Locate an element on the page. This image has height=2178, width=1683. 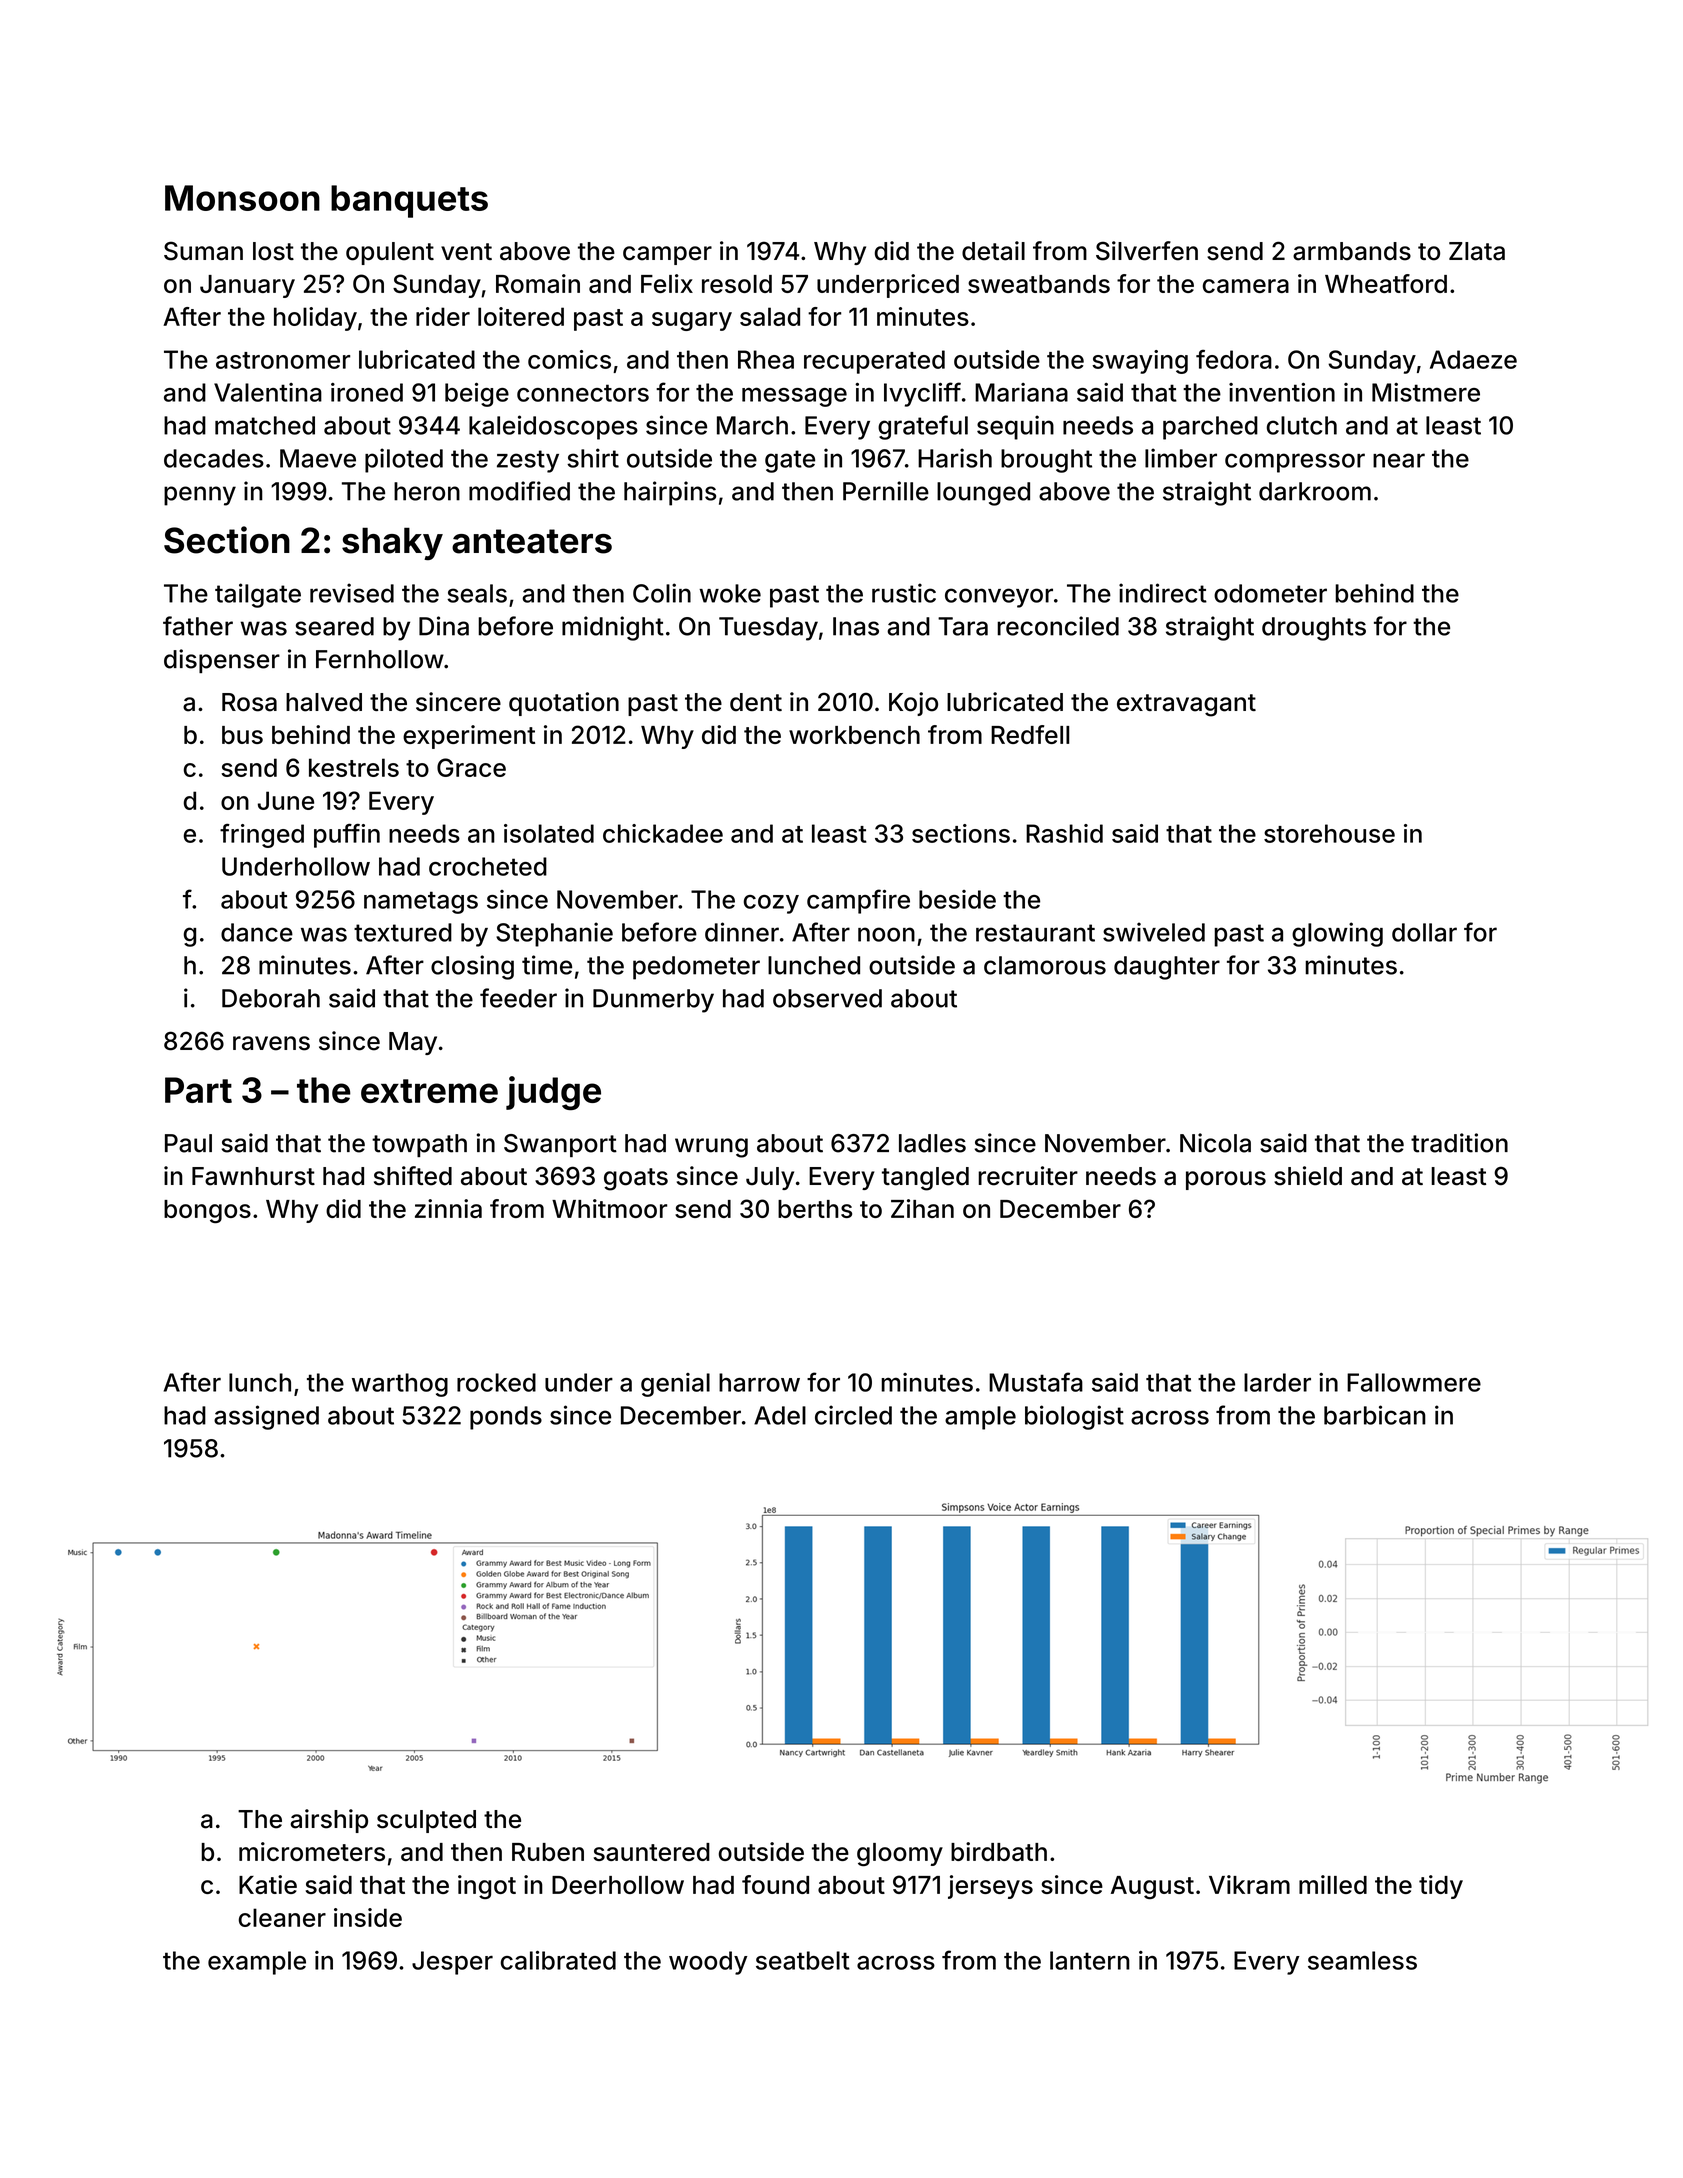
glowing is located at coordinates (1337, 934).
